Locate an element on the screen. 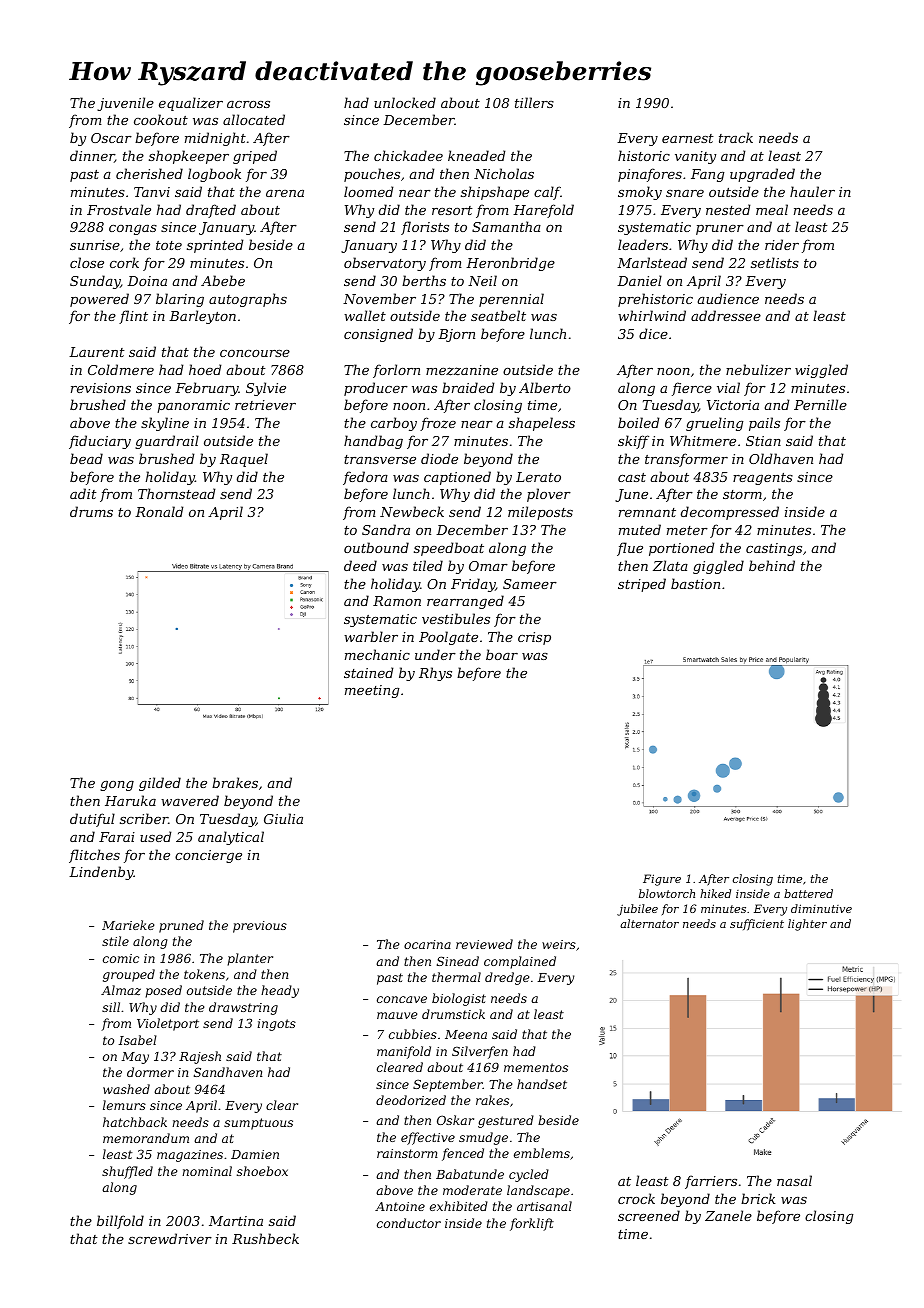 This screenshot has width=924, height=1308. boar is located at coordinates (502, 654).
